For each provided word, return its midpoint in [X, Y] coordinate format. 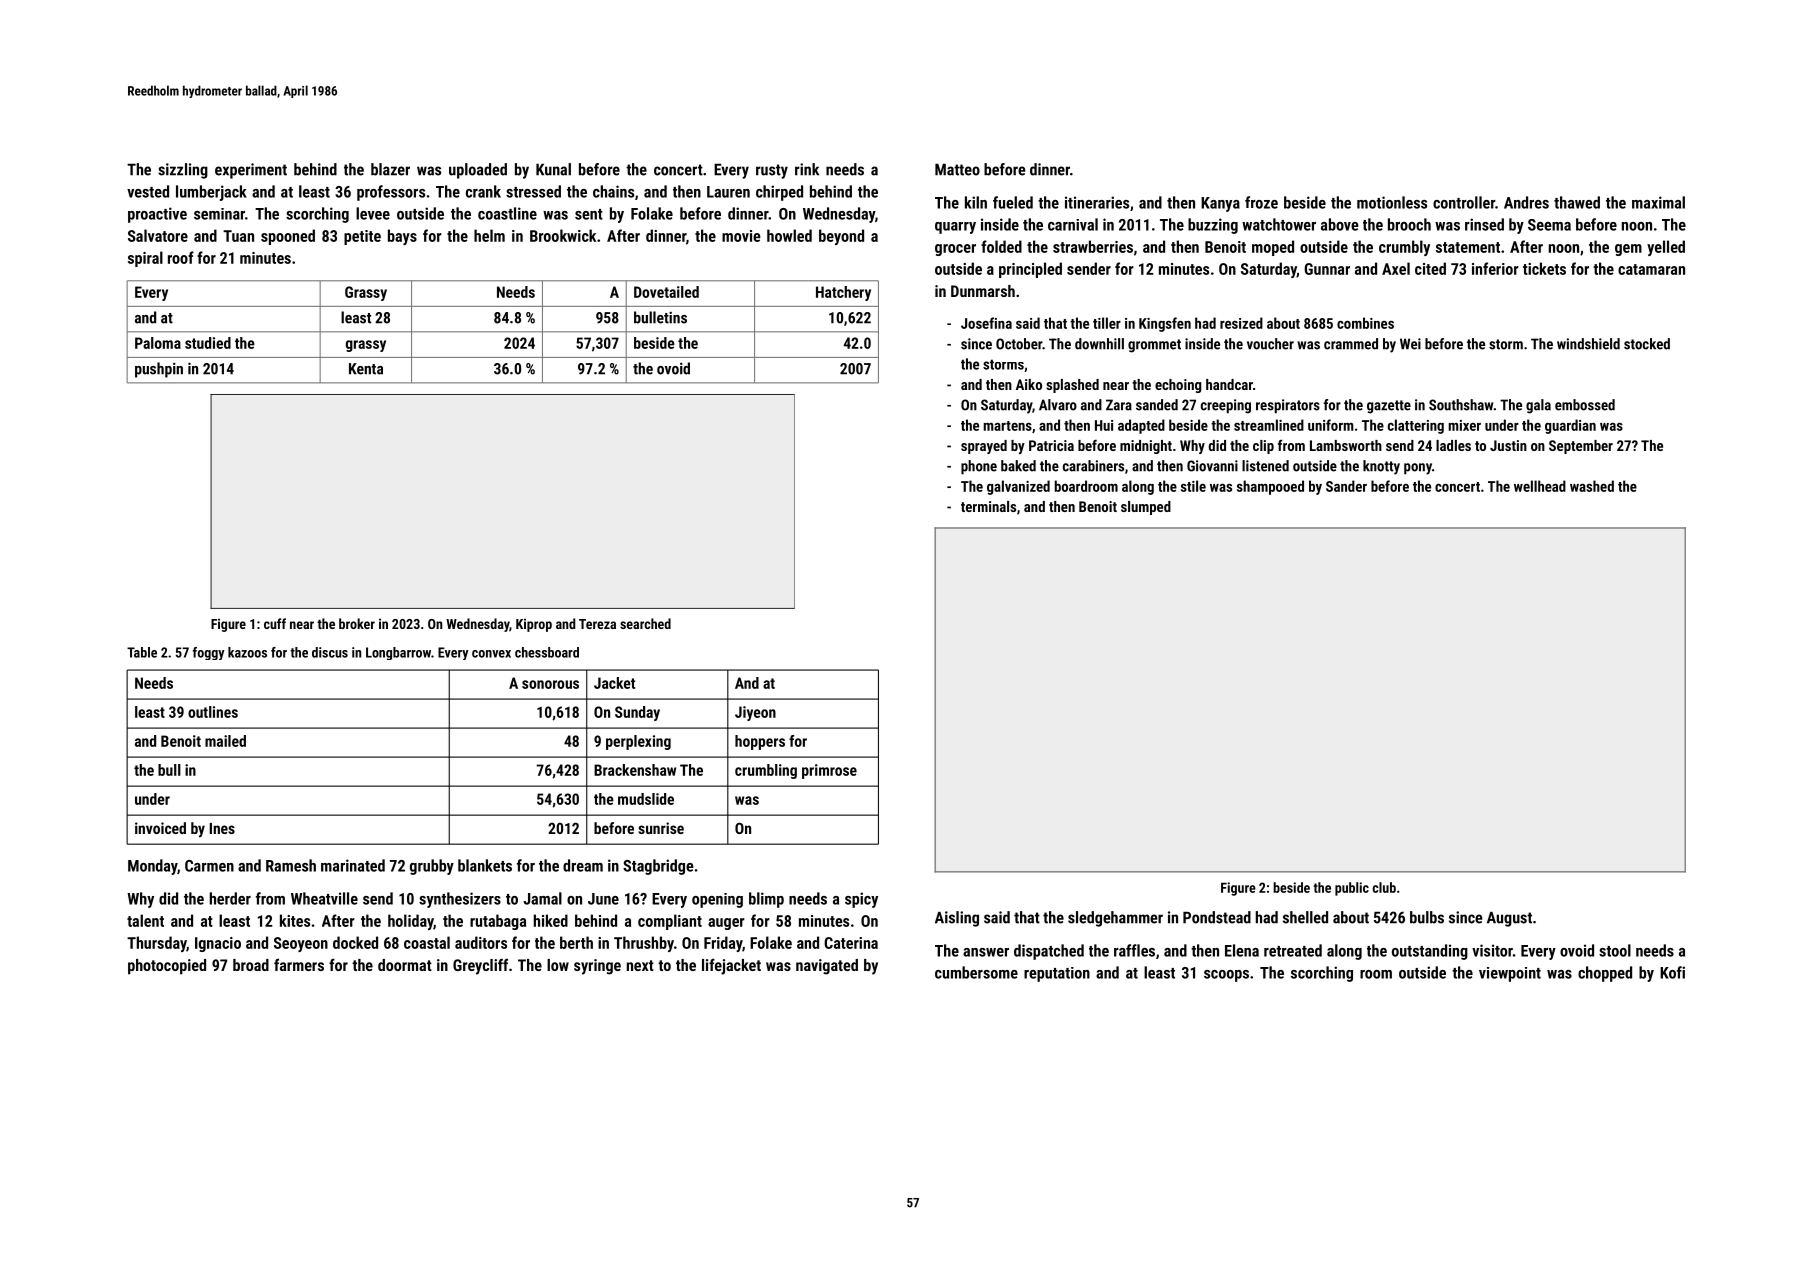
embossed [1585, 405]
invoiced [160, 828]
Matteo [957, 170]
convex [491, 654]
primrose [829, 771]
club [1384, 887]
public [1352, 889]
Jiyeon [755, 713]
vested [148, 191]
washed [1592, 486]
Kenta [366, 369]
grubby [432, 867]
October [1019, 344]
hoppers [760, 742]
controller [1464, 202]
